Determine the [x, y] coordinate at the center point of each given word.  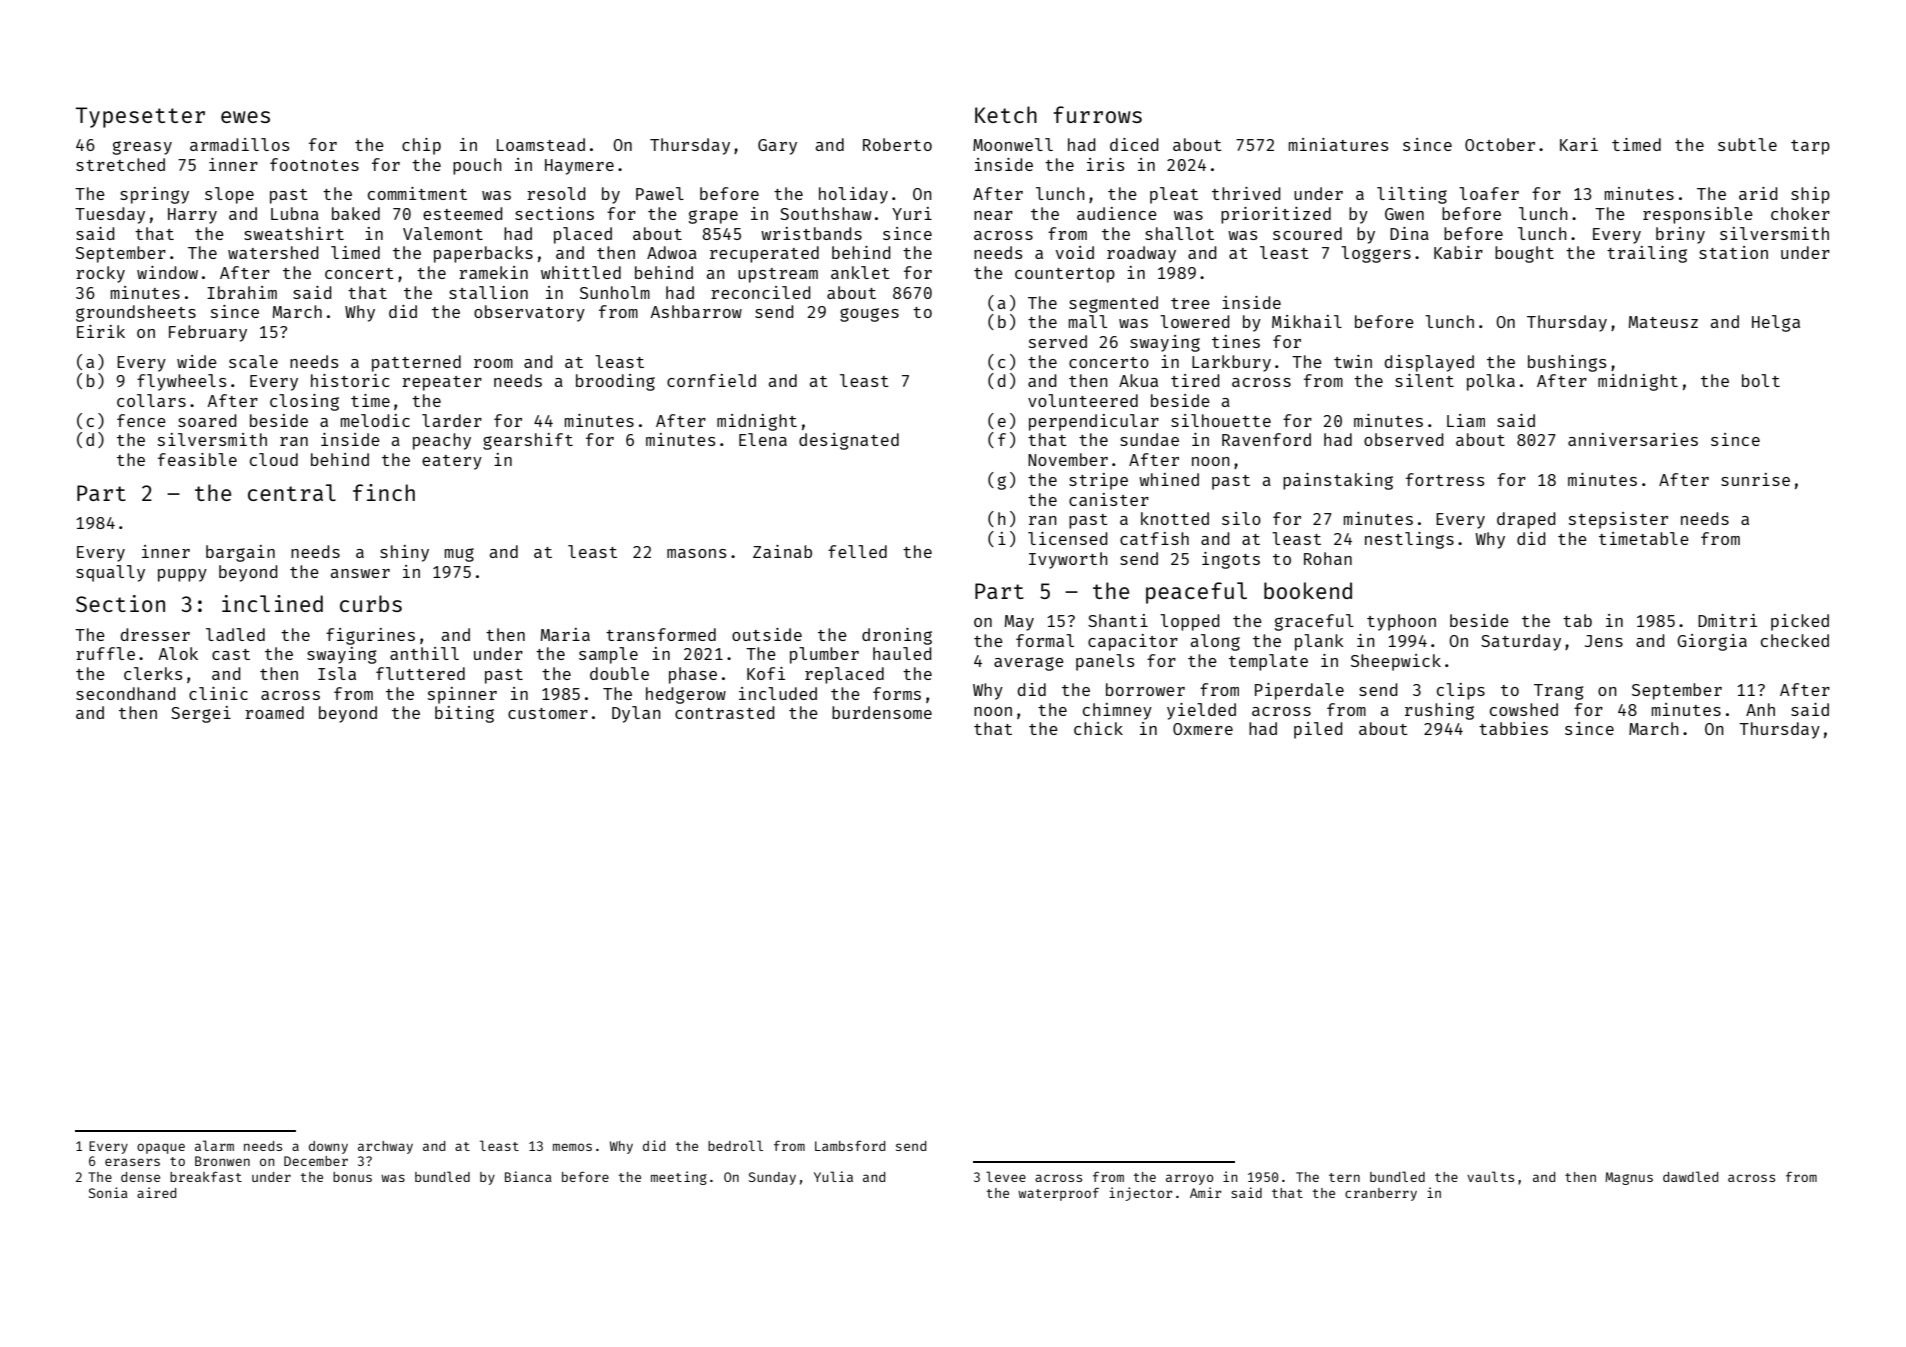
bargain [240, 553]
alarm [214, 1145]
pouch [477, 166]
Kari [1579, 144]
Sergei [201, 714]
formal [1045, 640]
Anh [1760, 709]
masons [696, 553]
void [1075, 252]
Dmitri [1727, 620]
